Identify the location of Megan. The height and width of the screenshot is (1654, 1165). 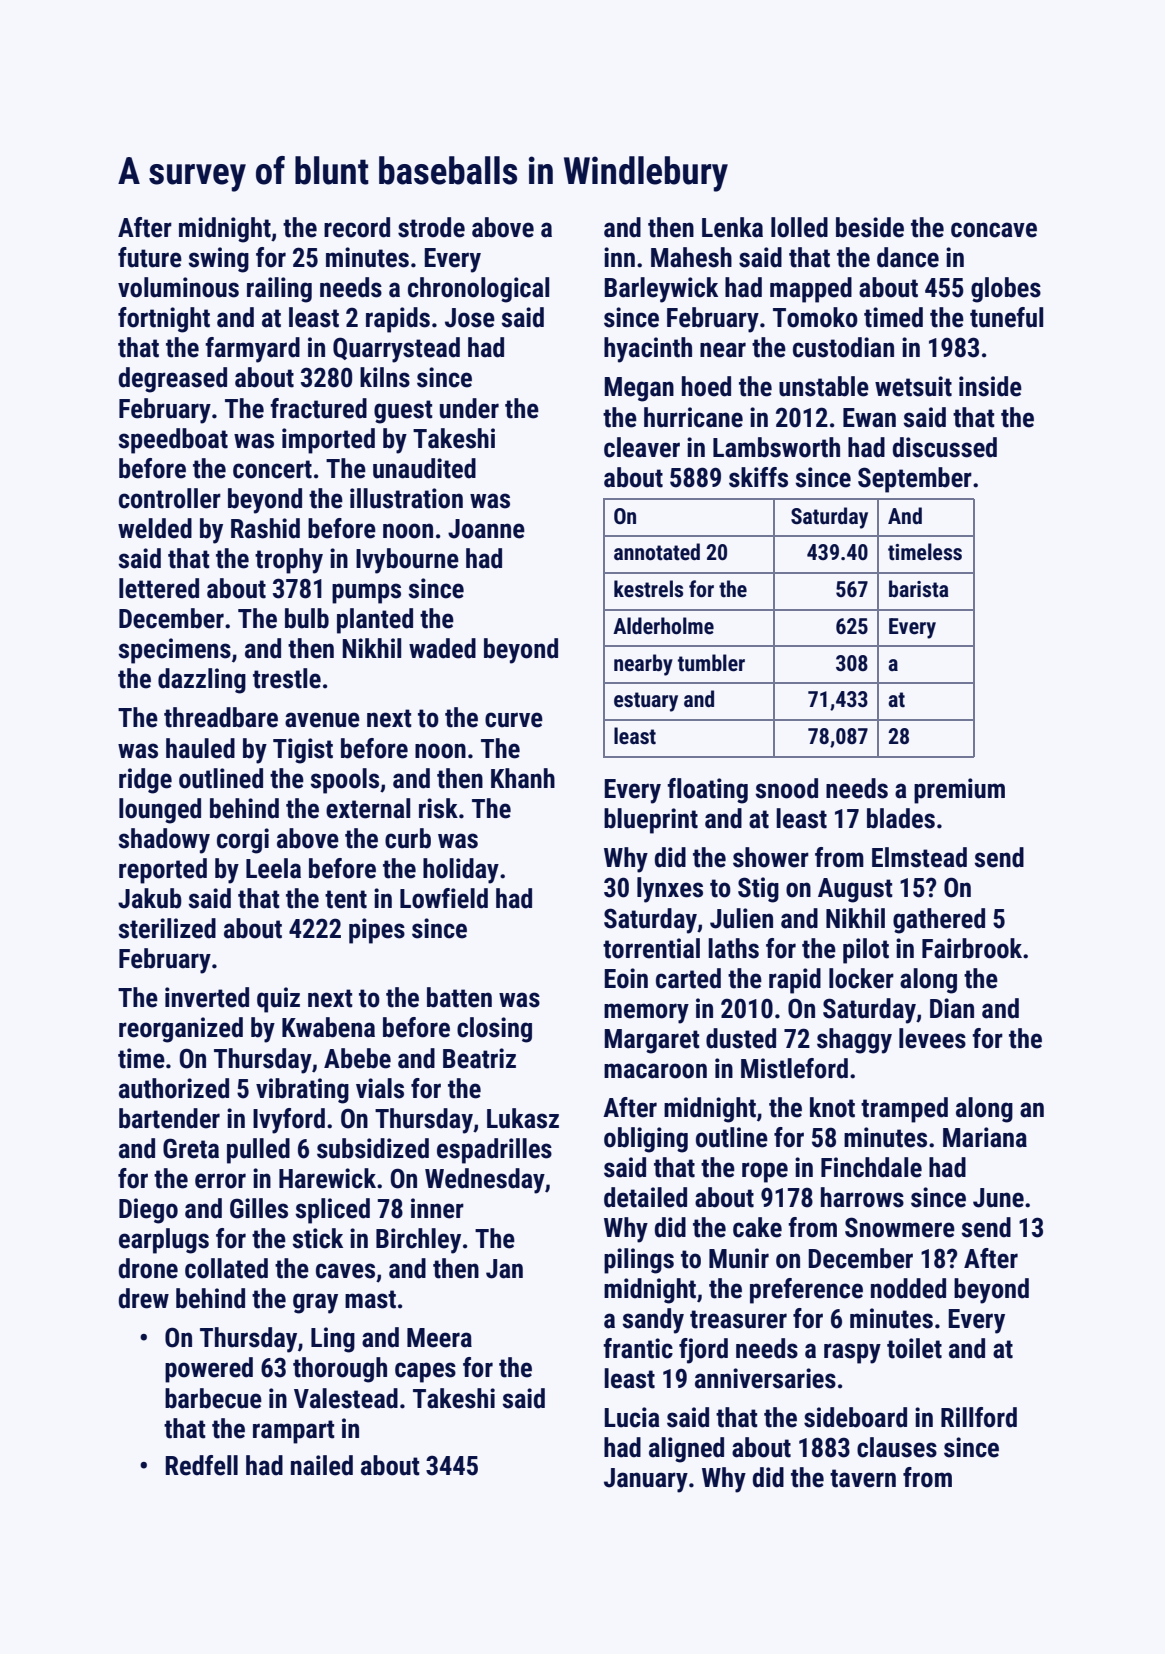
(639, 389).
